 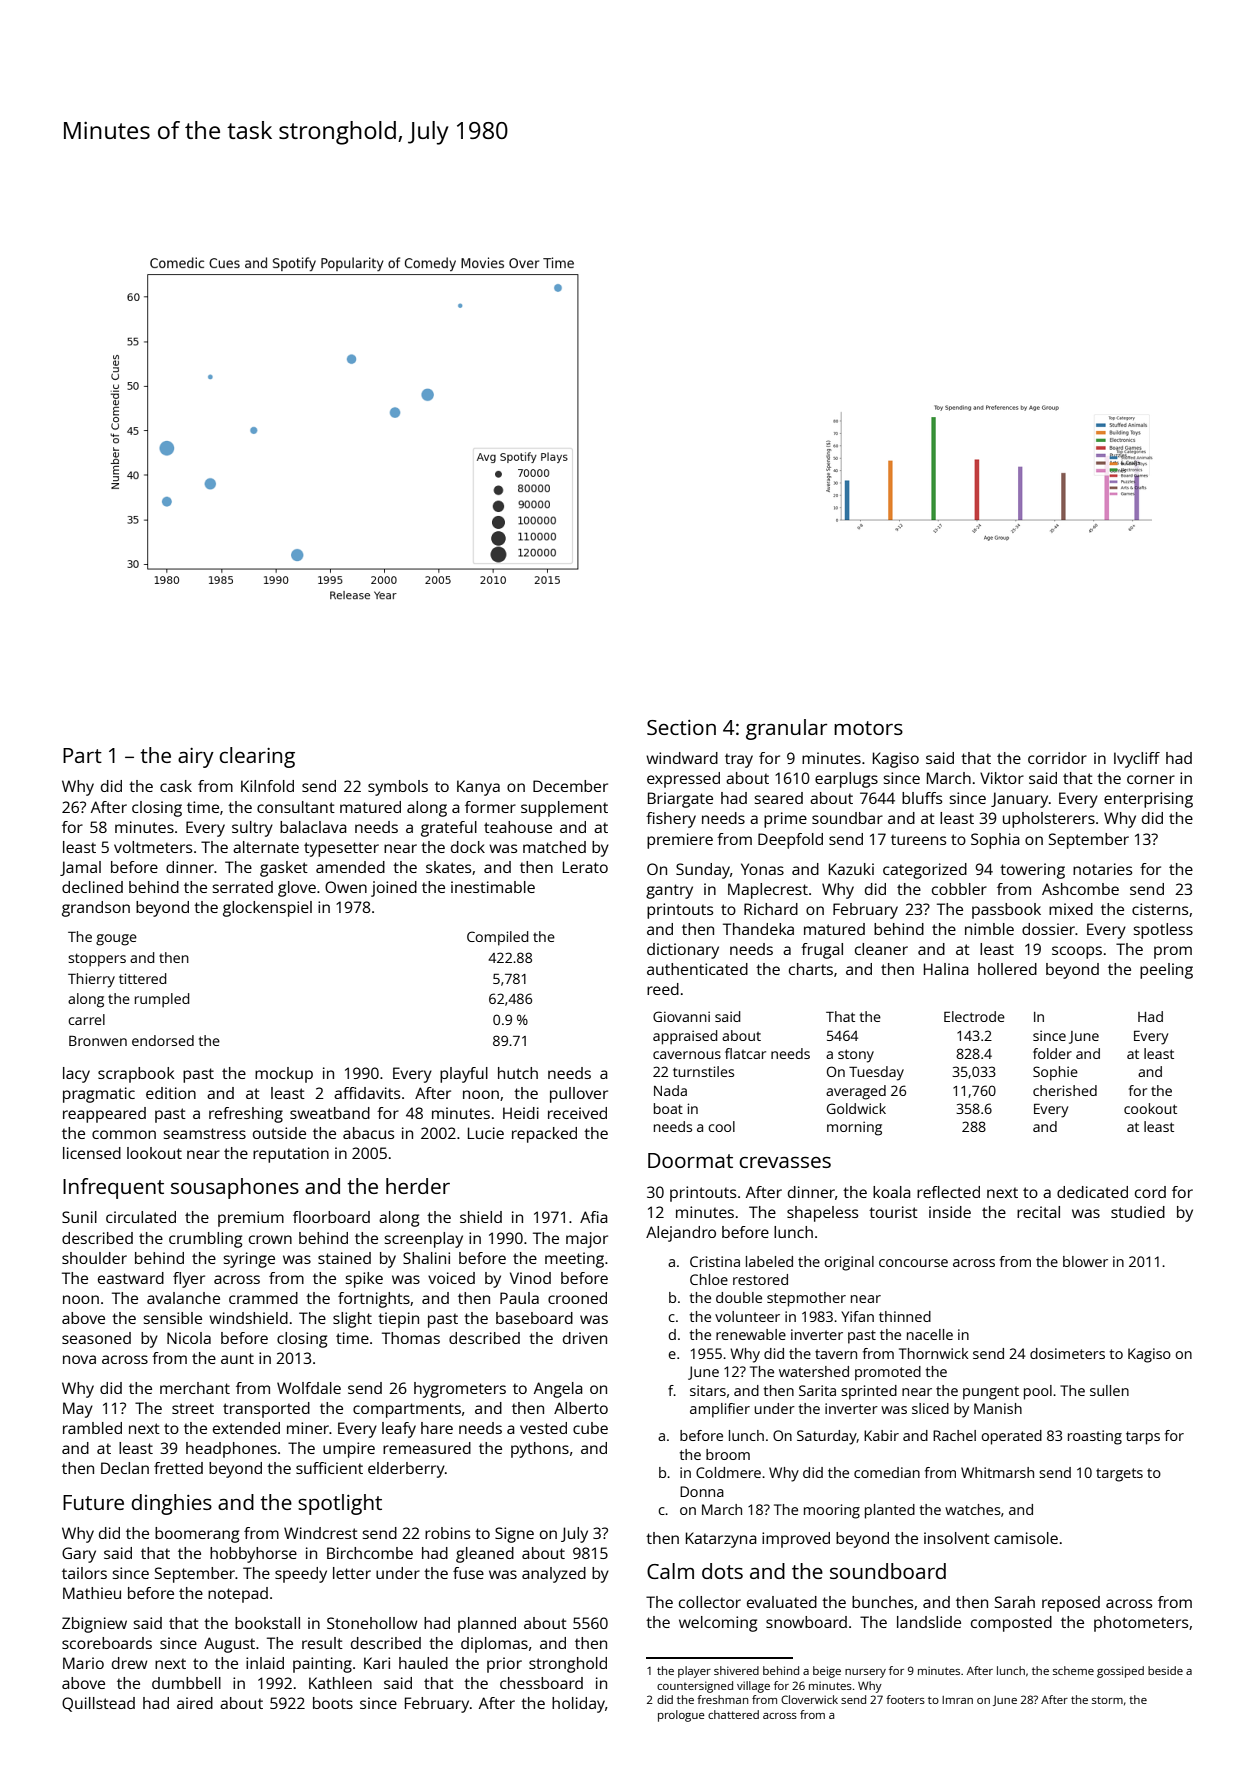 What do you see at coordinates (196, 758) in the document?
I see `airy` at bounding box center [196, 758].
